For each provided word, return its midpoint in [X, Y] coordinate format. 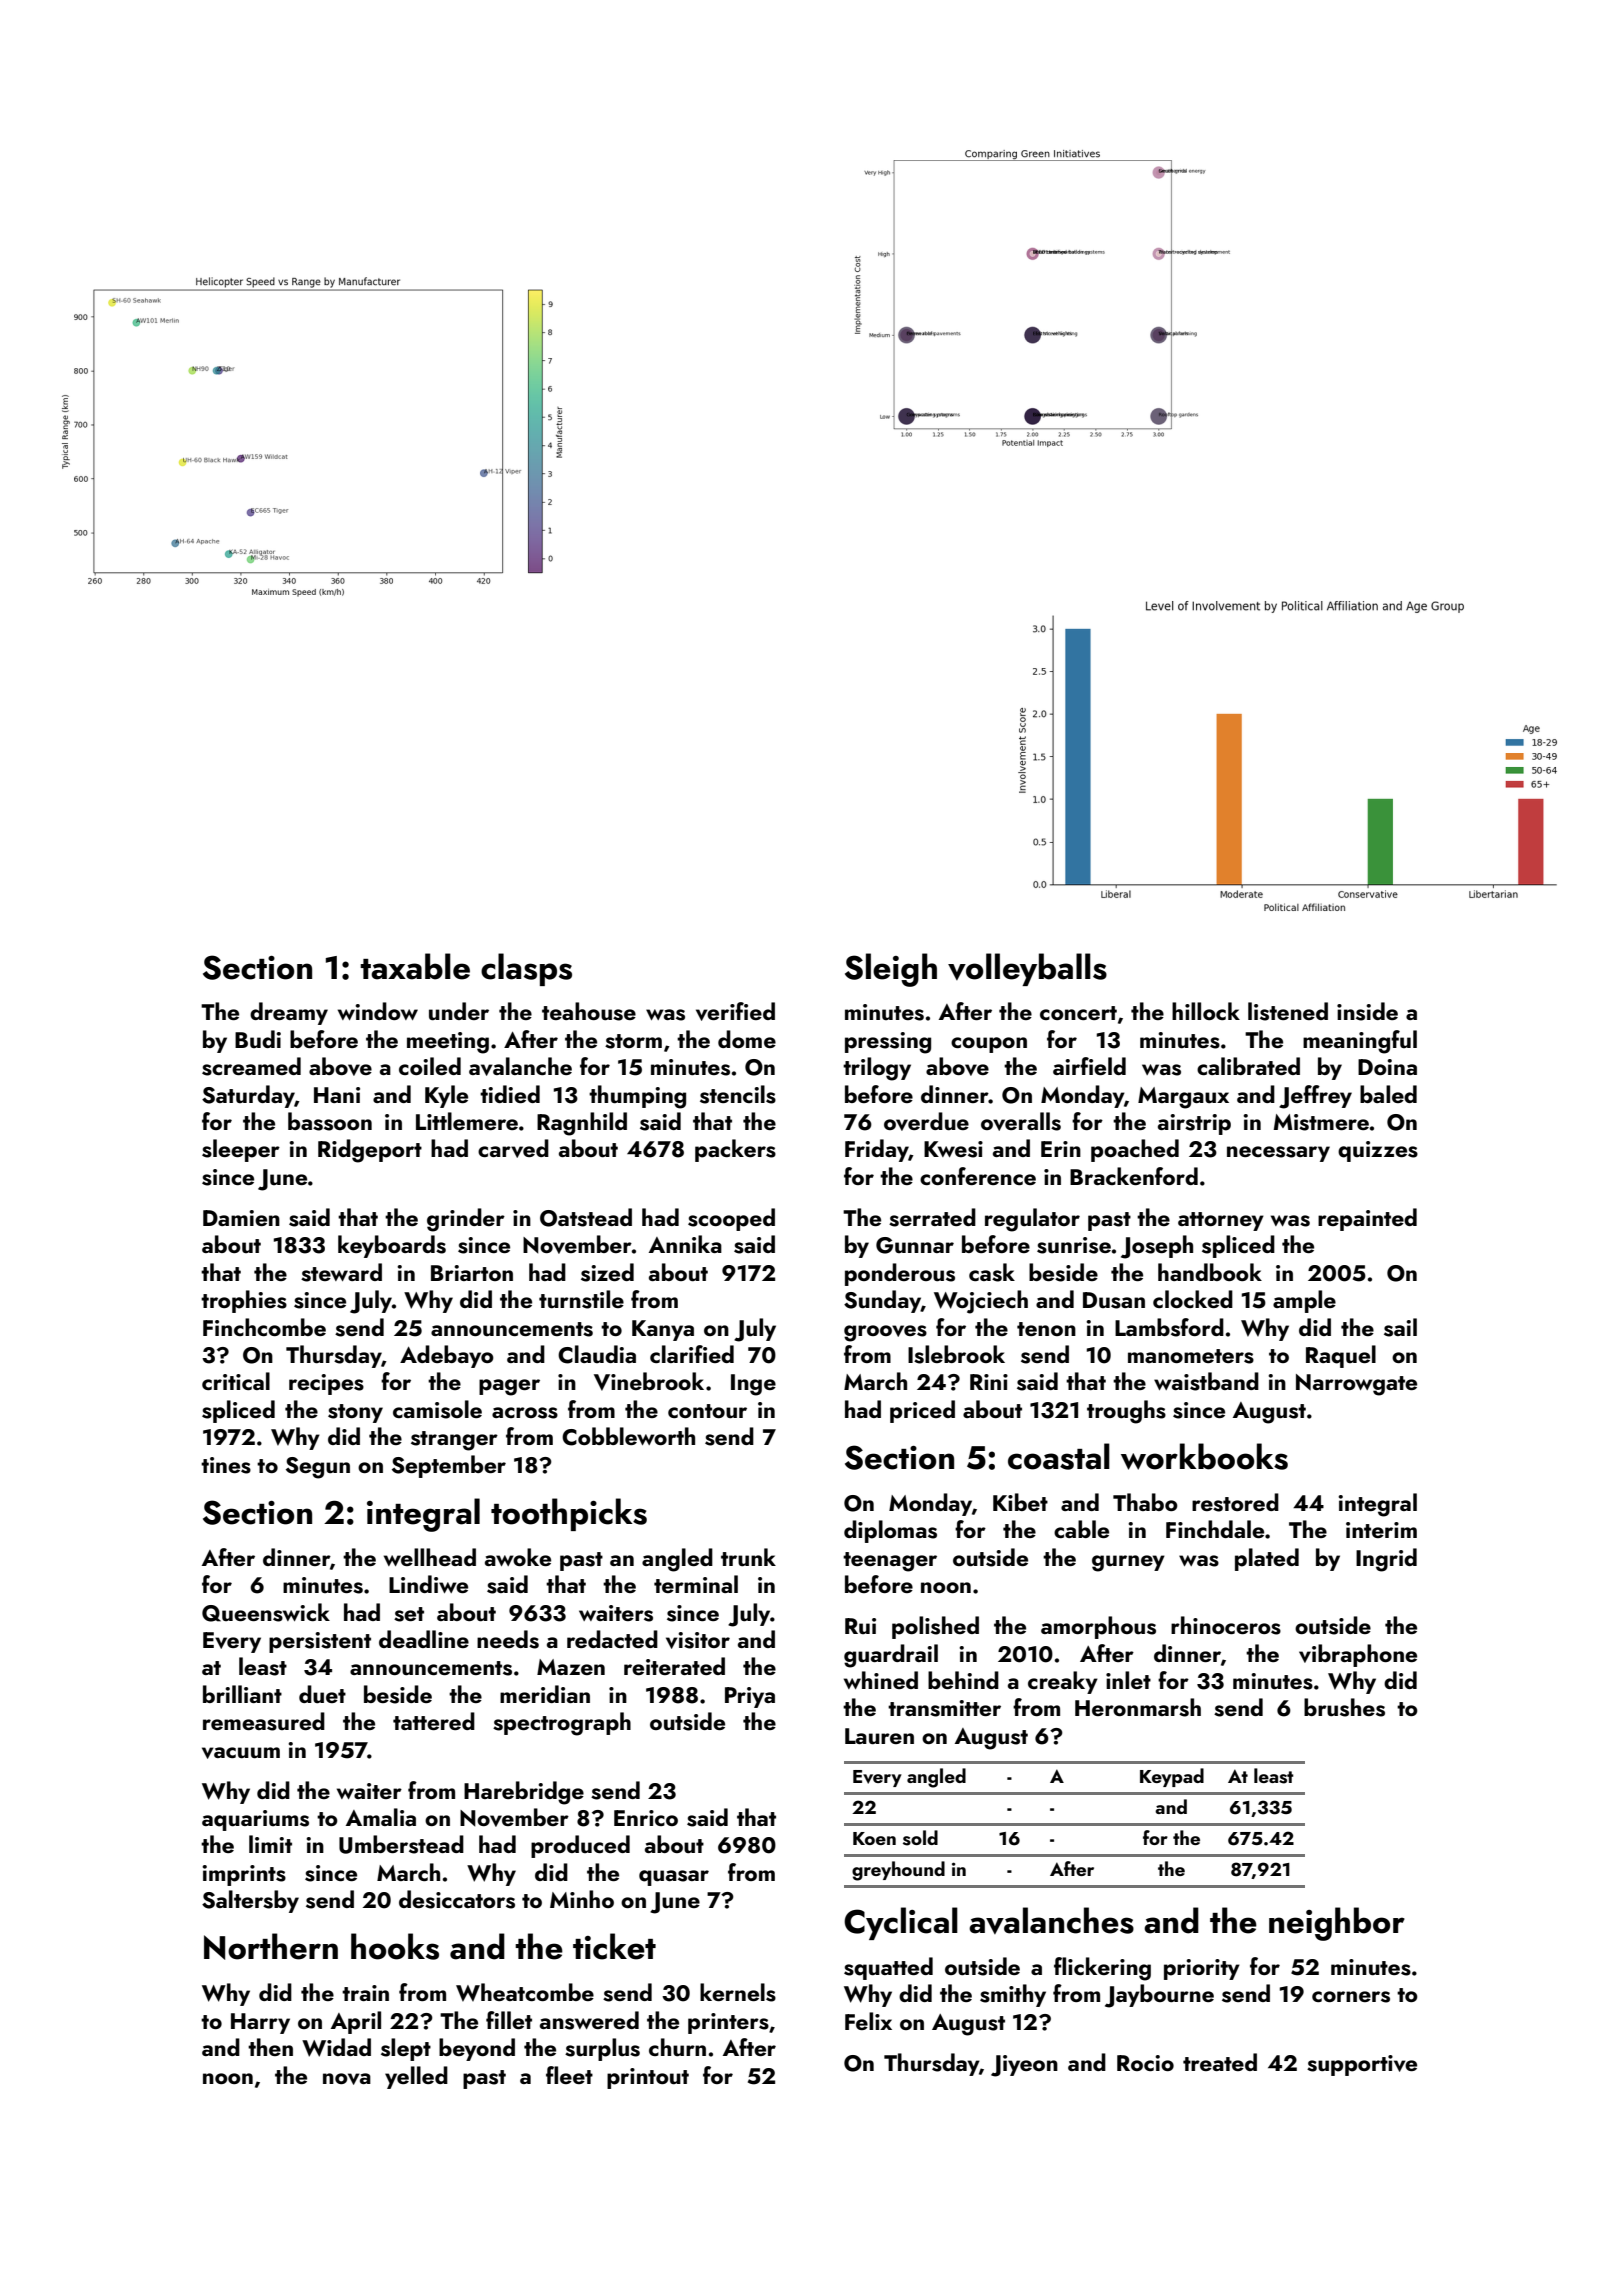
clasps [526, 969]
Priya [750, 1697]
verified [735, 1011]
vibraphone [1358, 1655]
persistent [320, 1642]
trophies [244, 1301]
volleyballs [1027, 969]
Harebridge [524, 1793]
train [365, 1993]
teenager [890, 1562]
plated [1267, 1559]
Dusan [1114, 1300]
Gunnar [915, 1245]
